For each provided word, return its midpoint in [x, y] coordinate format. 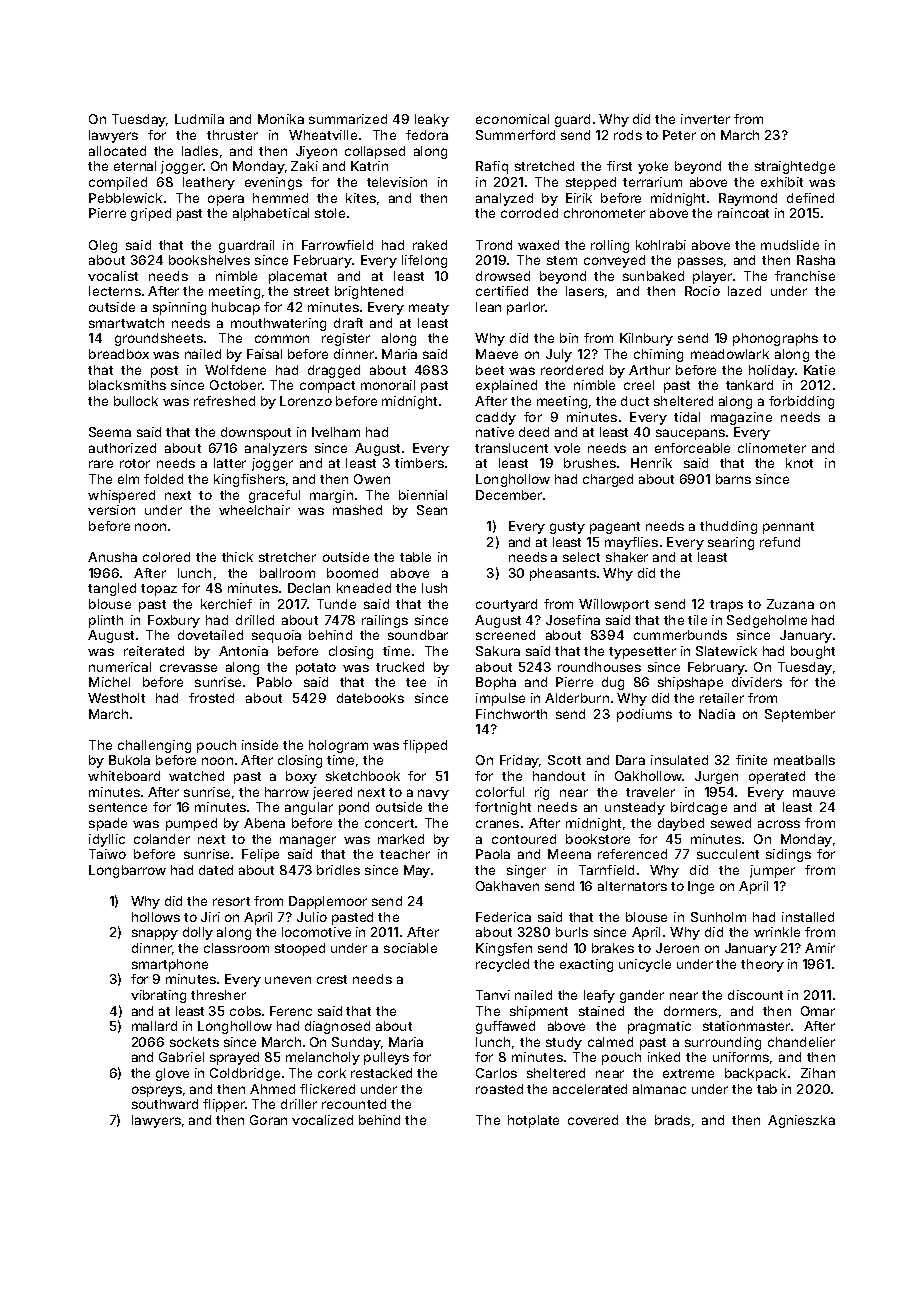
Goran [268, 1120]
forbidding [801, 402]
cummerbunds [680, 635]
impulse [500, 699]
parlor [526, 308]
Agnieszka [801, 1121]
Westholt [116, 698]
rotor [135, 463]
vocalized [322, 1120]
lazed [744, 291]
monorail [388, 385]
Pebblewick [125, 198]
